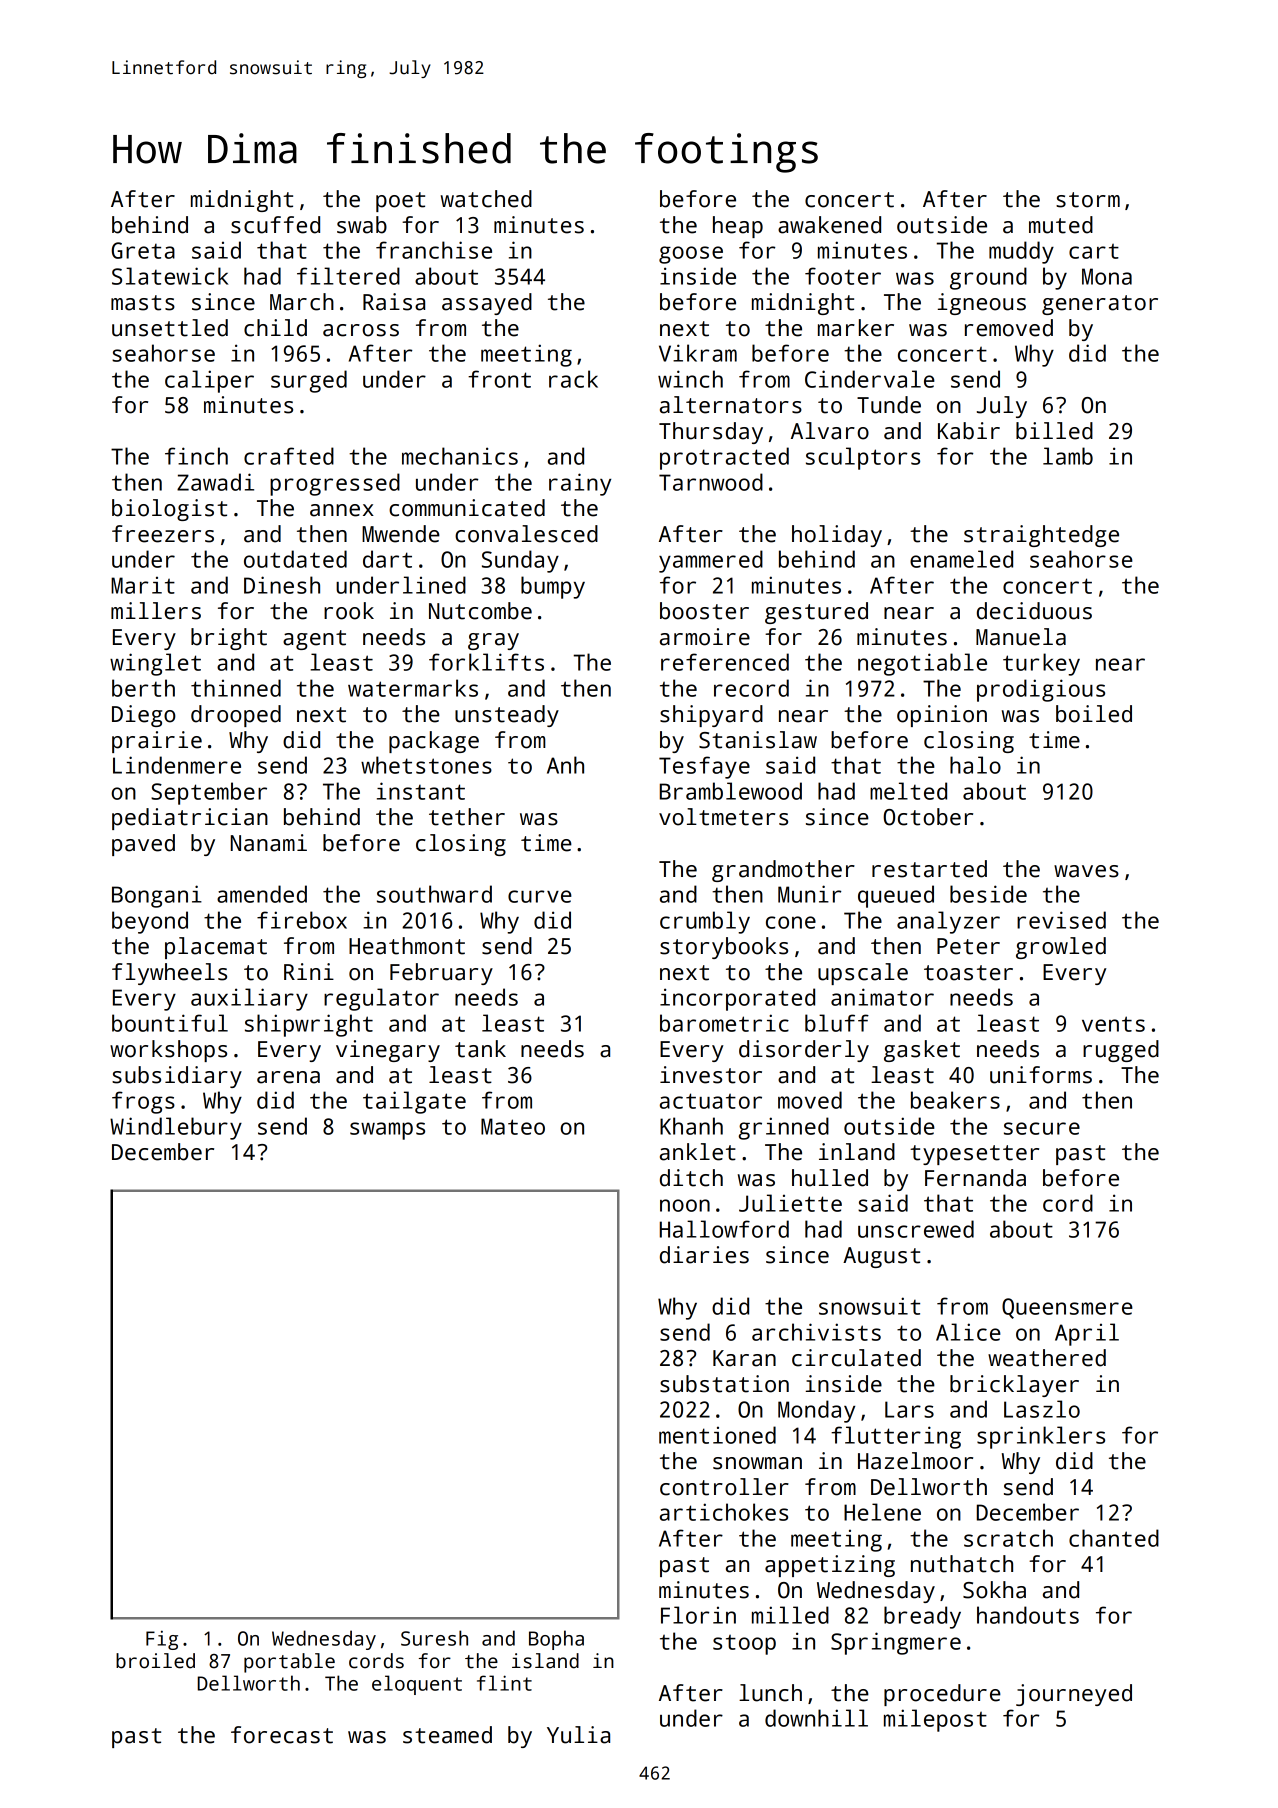 This image has width=1278, height=1808. Describe the element at coordinates (731, 405) in the image. I see `alternators` at that location.
